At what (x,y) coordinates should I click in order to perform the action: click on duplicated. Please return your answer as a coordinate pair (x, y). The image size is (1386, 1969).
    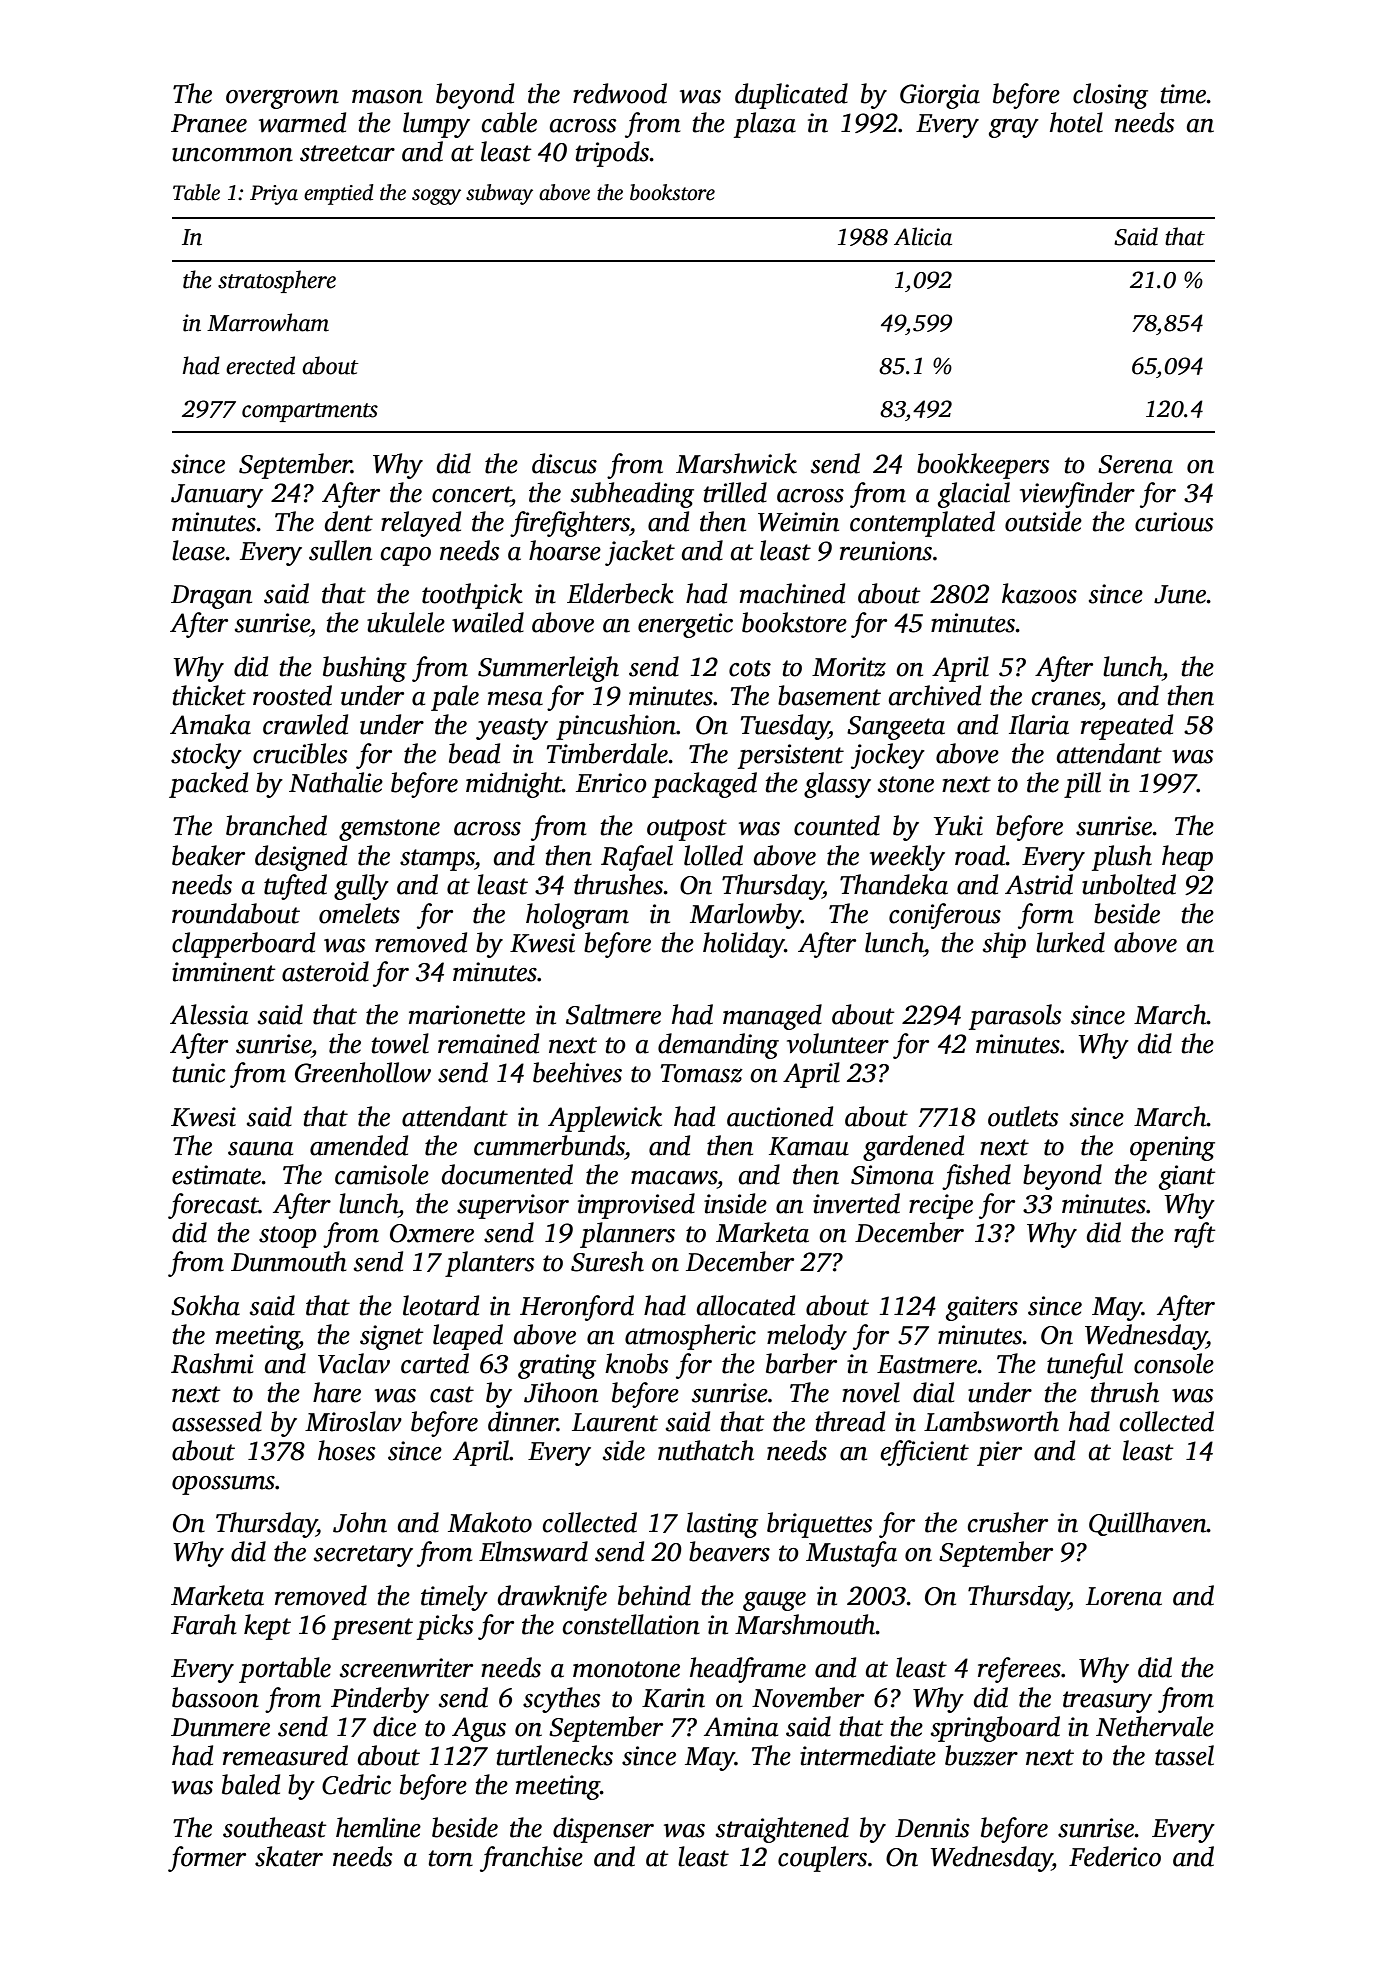
    Looking at the image, I should click on (791, 96).
